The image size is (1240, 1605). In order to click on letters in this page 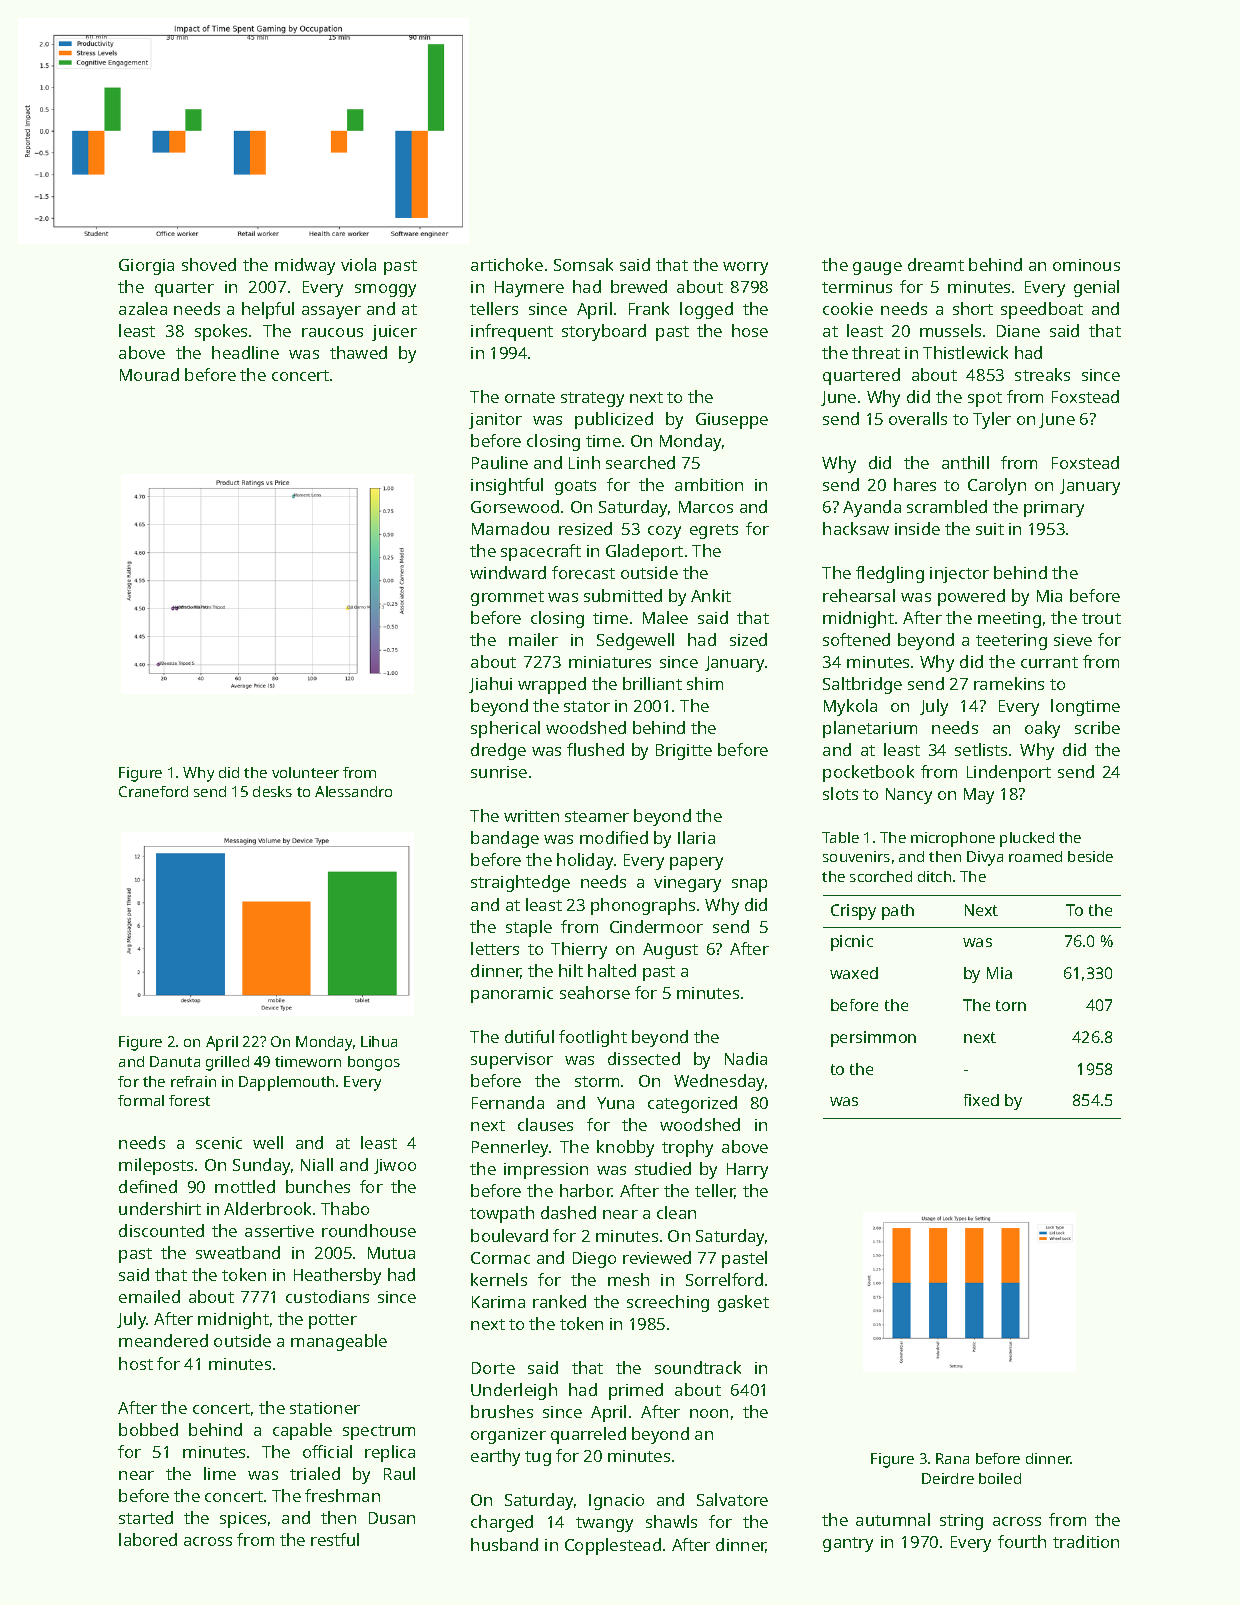, I will do `click(495, 948)`.
